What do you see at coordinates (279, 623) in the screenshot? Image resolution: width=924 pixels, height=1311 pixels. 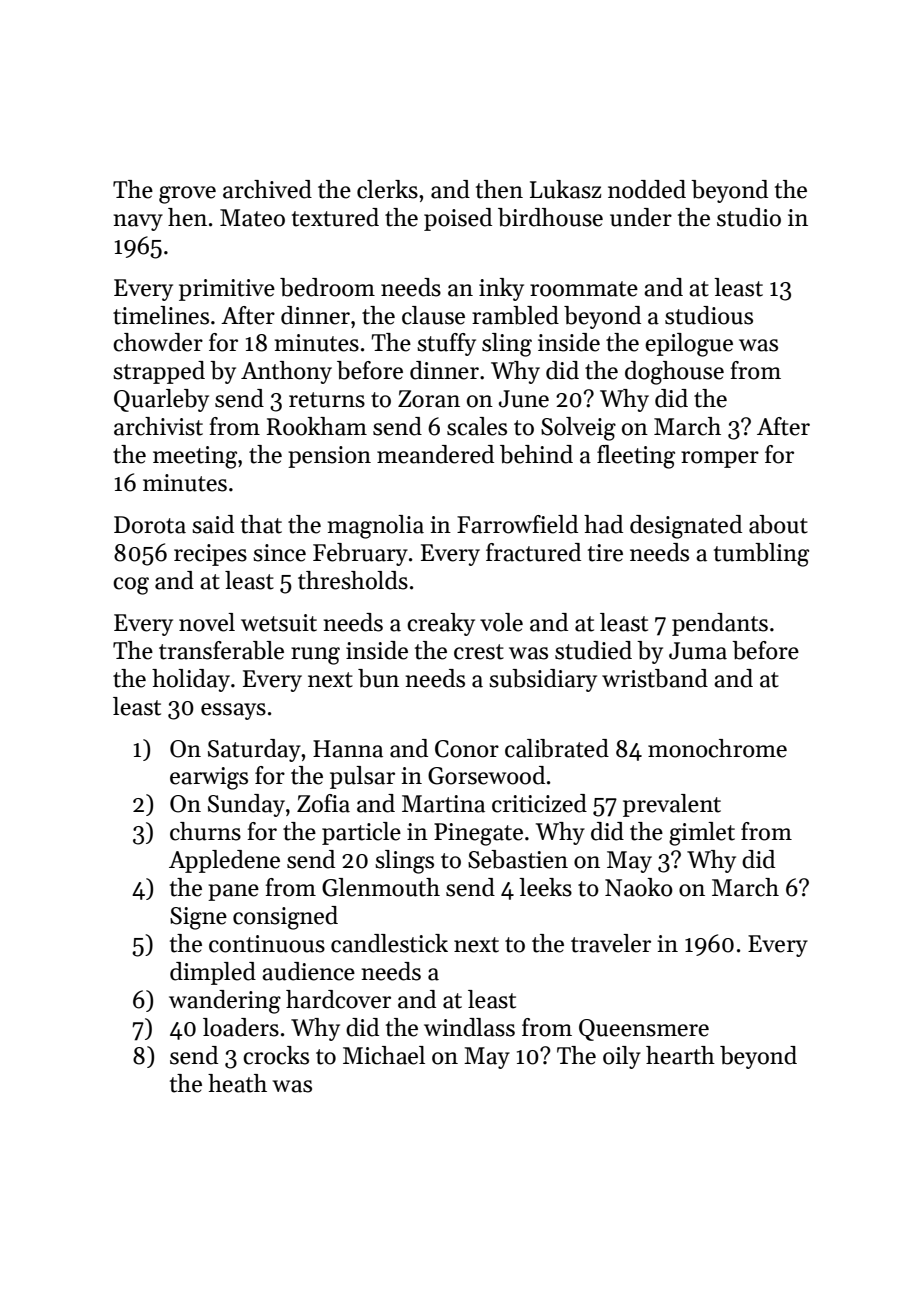 I see `wetsuit` at bounding box center [279, 623].
